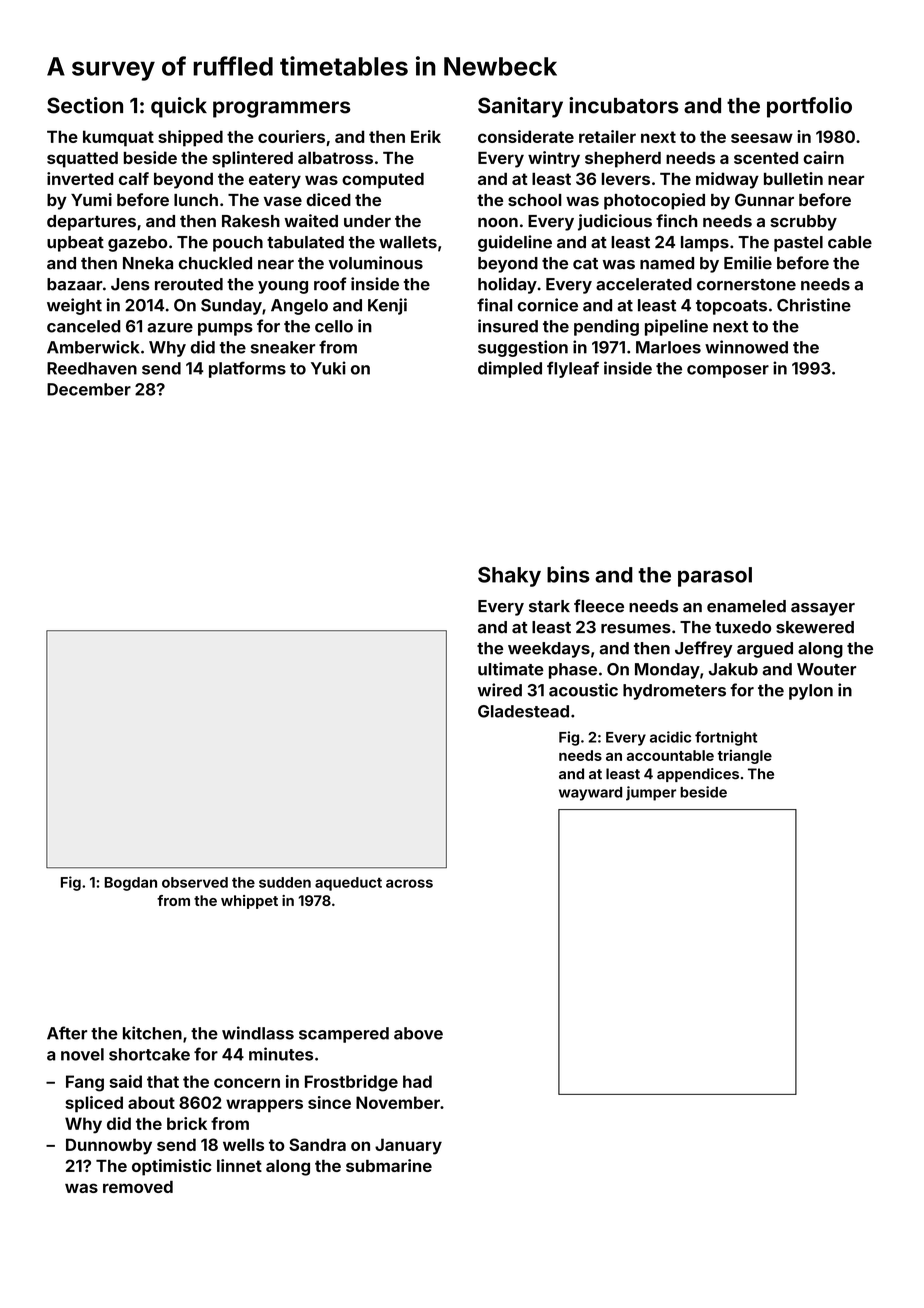  I want to click on scrubby, so click(803, 223).
